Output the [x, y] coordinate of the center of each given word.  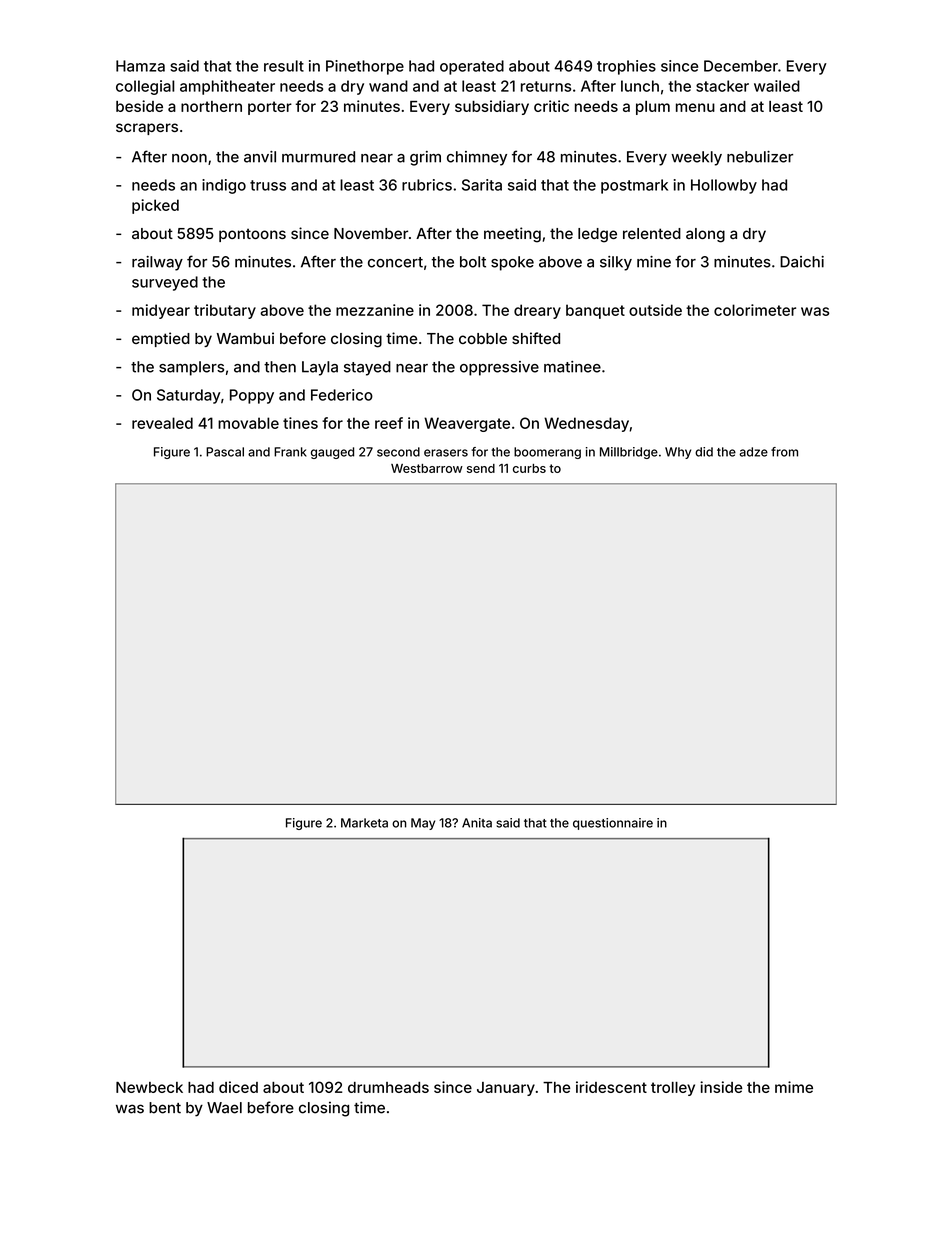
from [784, 452]
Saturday [189, 396]
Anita [477, 823]
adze [753, 452]
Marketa [364, 823]
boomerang [547, 453]
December [741, 66]
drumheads [388, 1087]
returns [546, 86]
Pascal [225, 452]
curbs [529, 468]
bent [165, 1108]
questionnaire [613, 824]
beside [139, 106]
